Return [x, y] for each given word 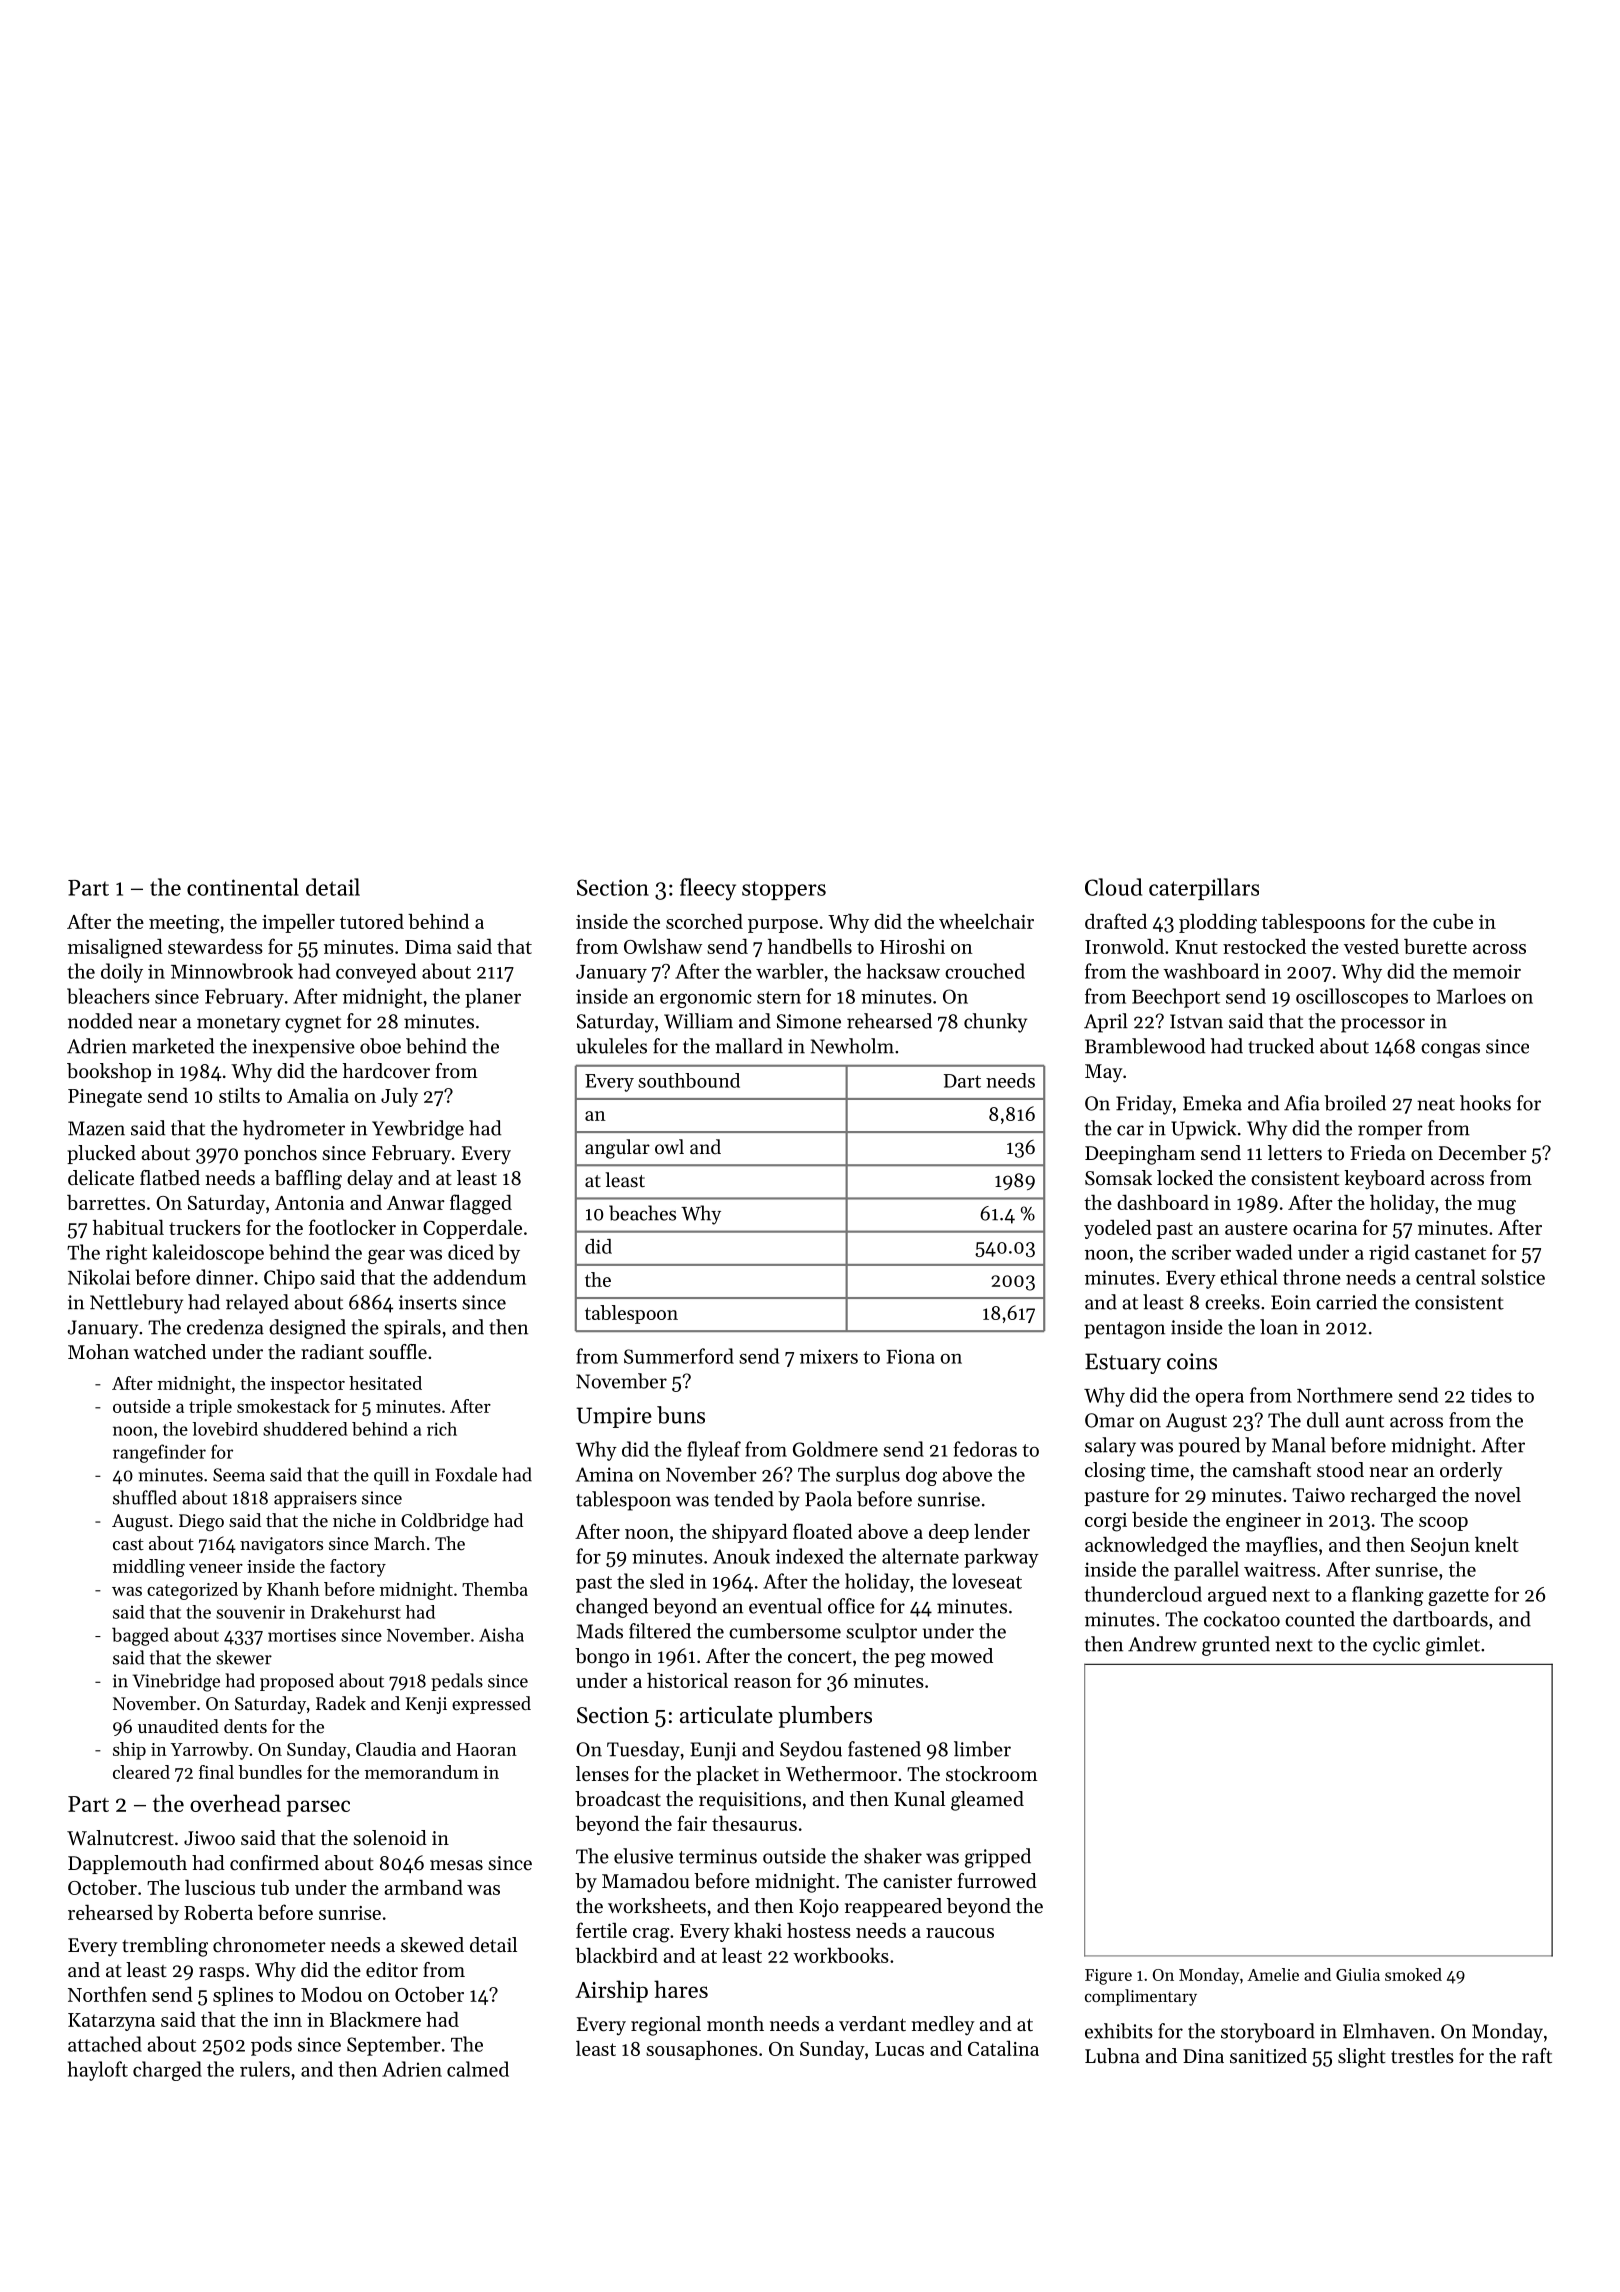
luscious [220, 1887]
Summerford [679, 1356]
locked [1185, 1178]
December [1483, 1153]
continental [243, 887]
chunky [995, 1023]
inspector [308, 1385]
